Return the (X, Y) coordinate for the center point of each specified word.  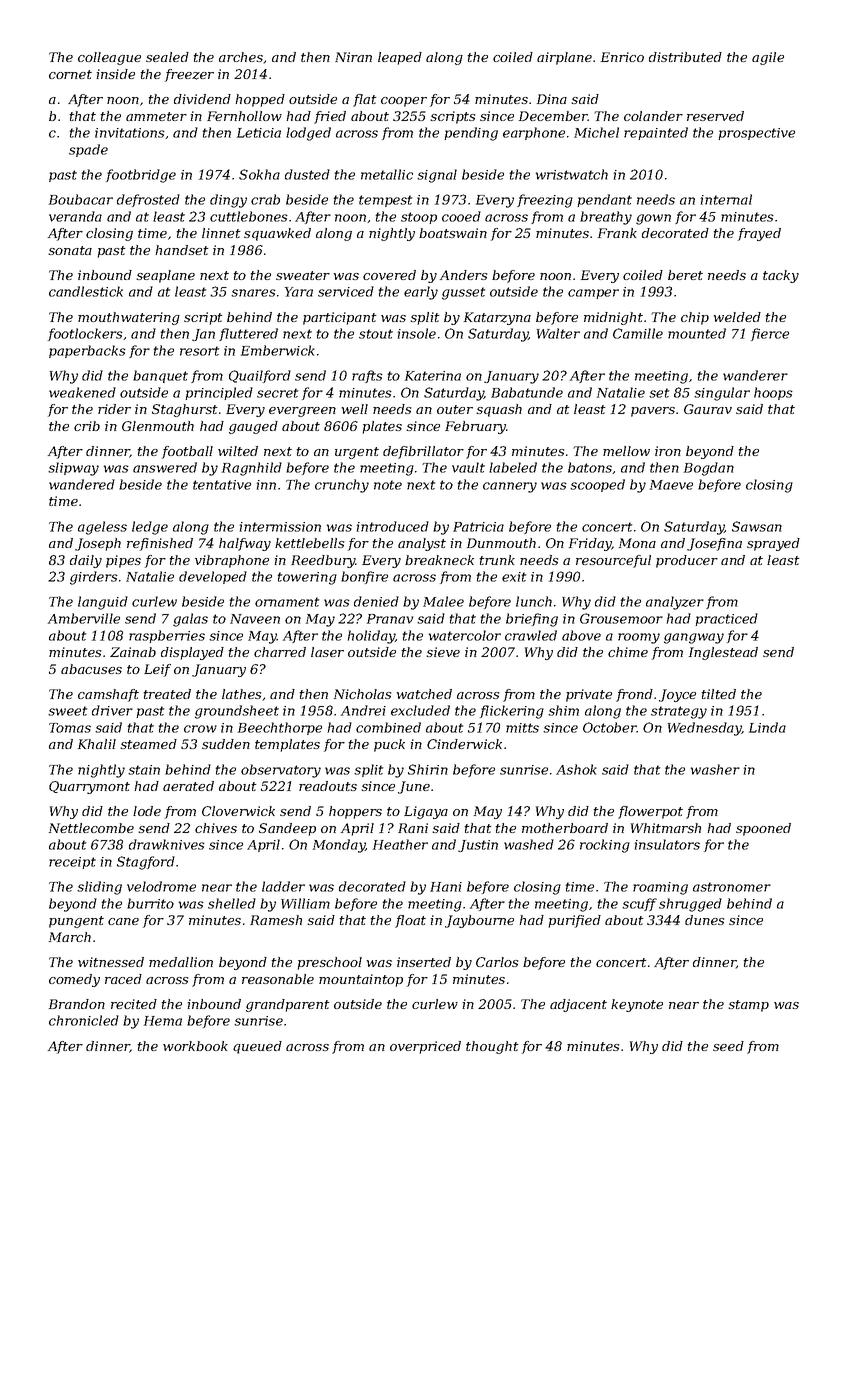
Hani (446, 887)
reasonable (278, 979)
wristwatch (572, 174)
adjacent (578, 1005)
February (475, 427)
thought (492, 1047)
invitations (130, 133)
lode (147, 811)
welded (737, 317)
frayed (759, 234)
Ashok (576, 769)
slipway (73, 469)
